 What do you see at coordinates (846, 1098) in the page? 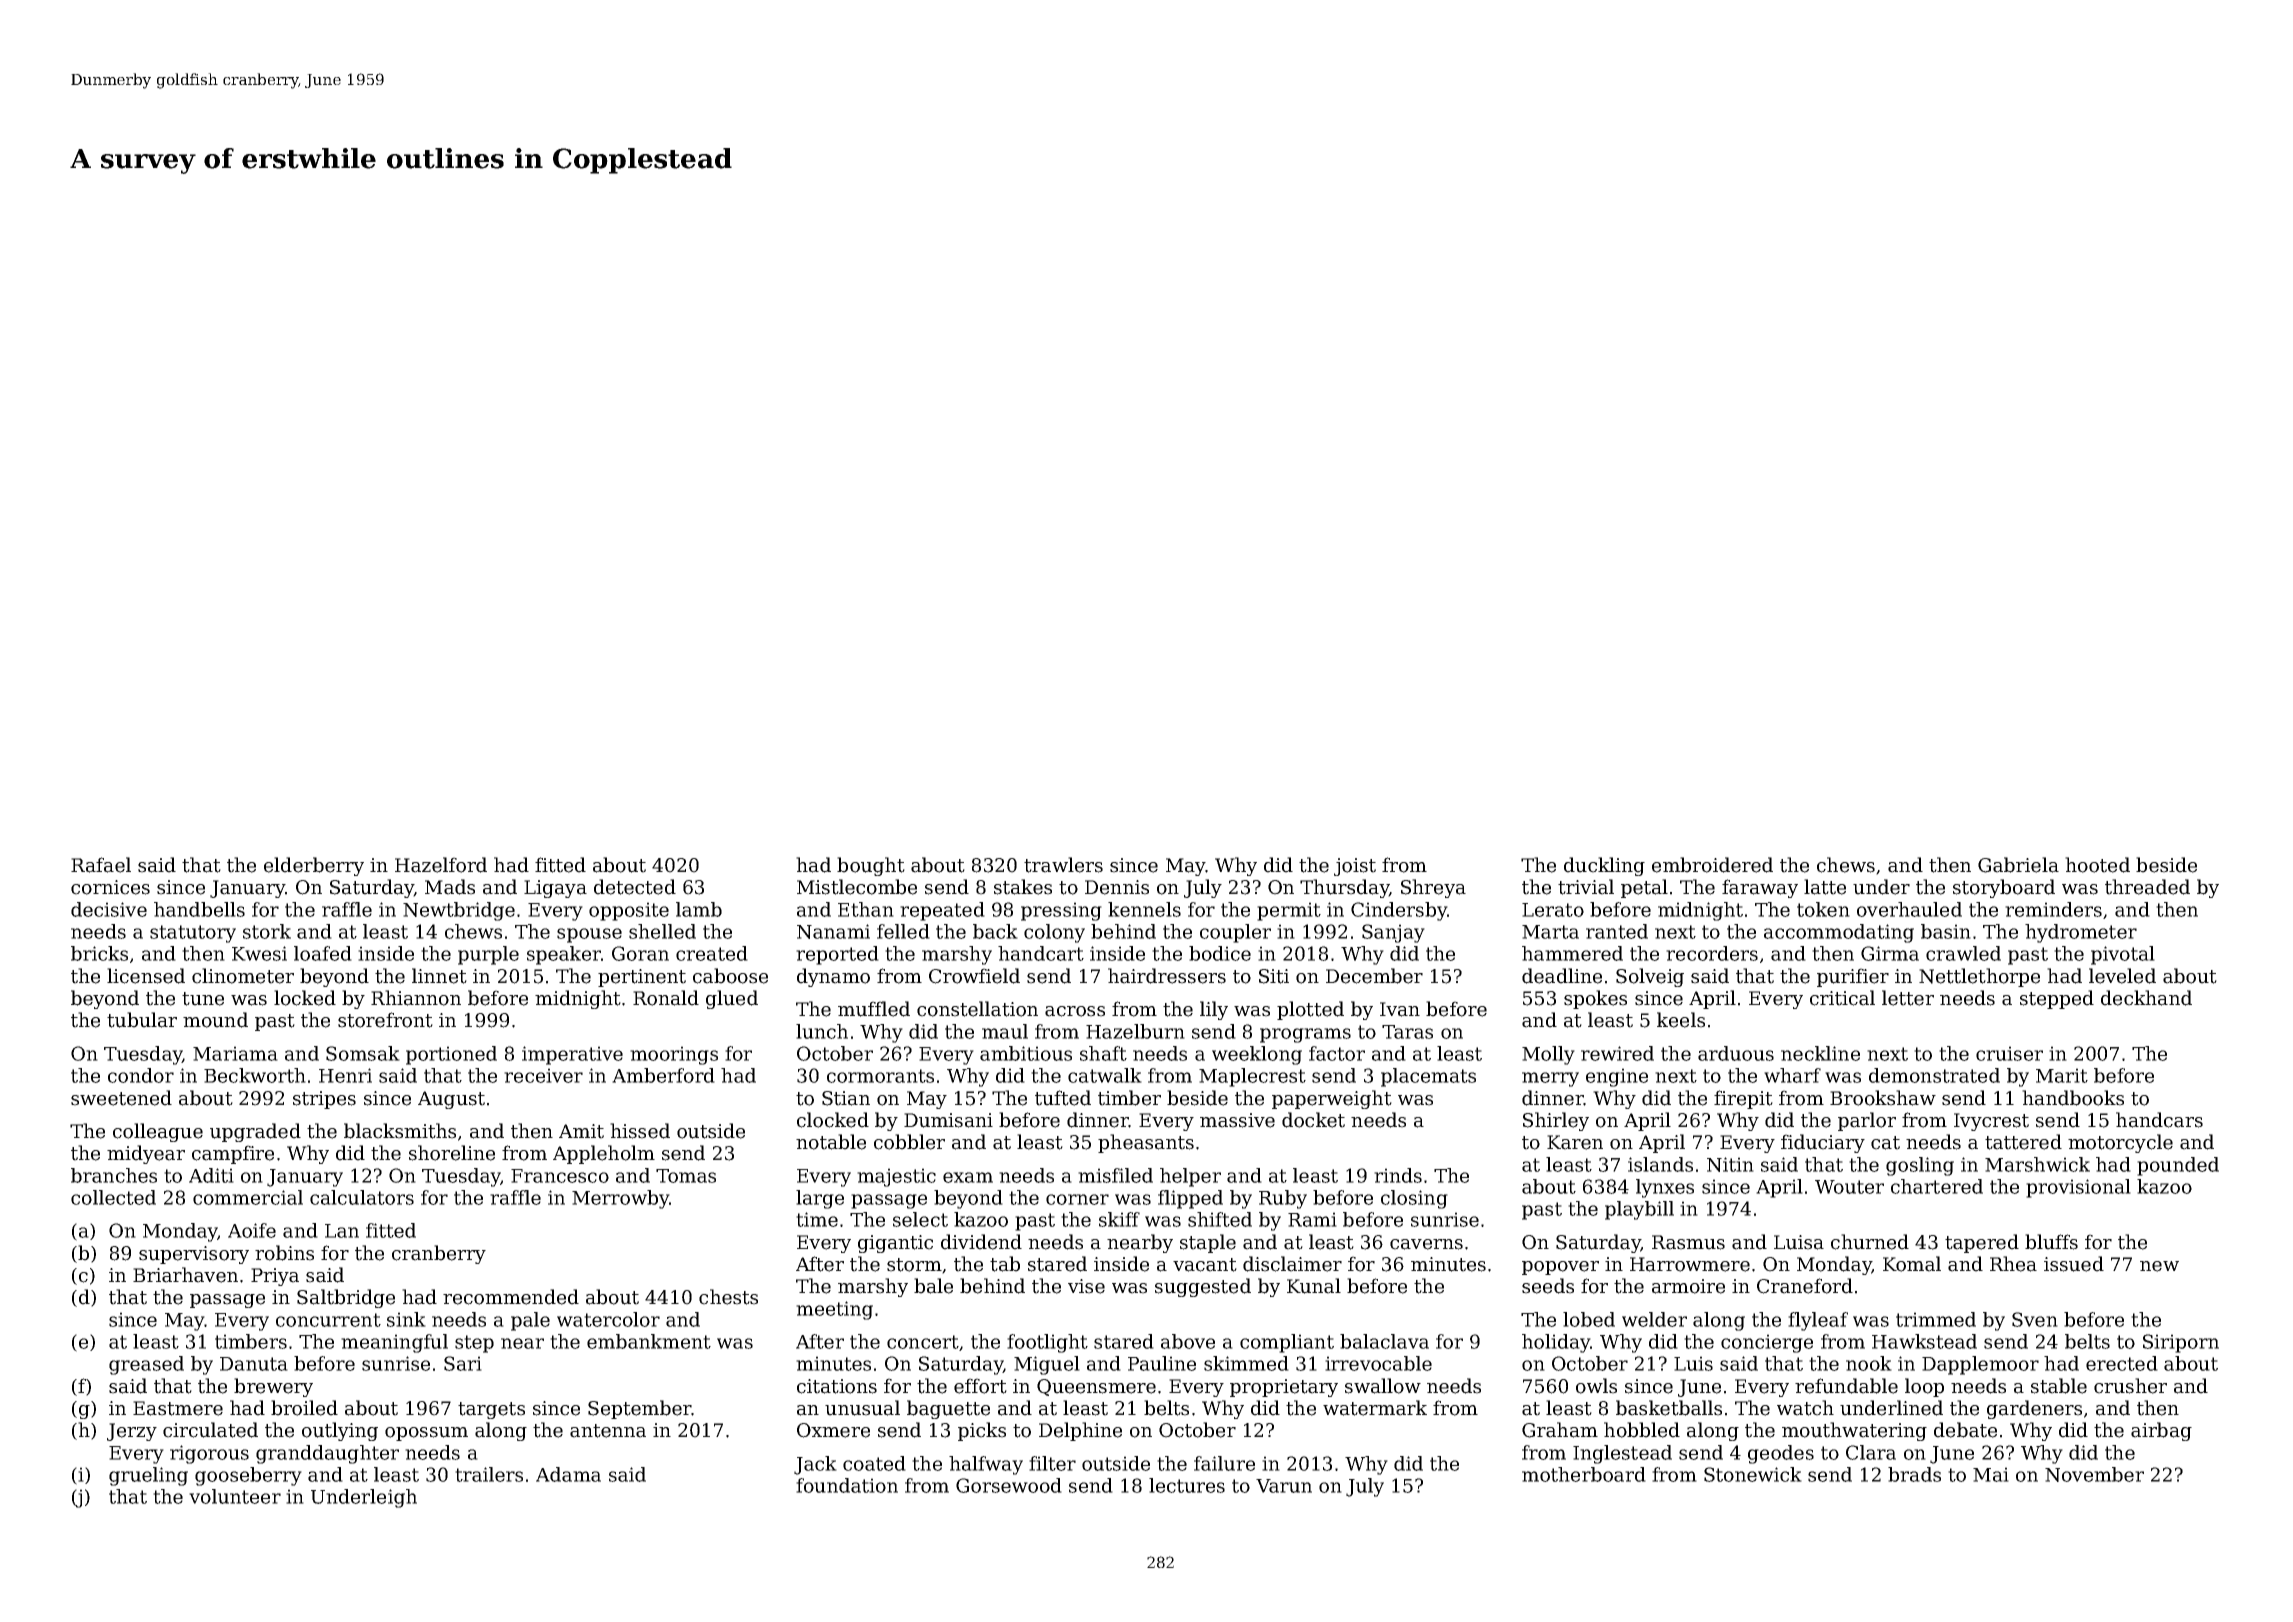
I see `Stian` at bounding box center [846, 1098].
